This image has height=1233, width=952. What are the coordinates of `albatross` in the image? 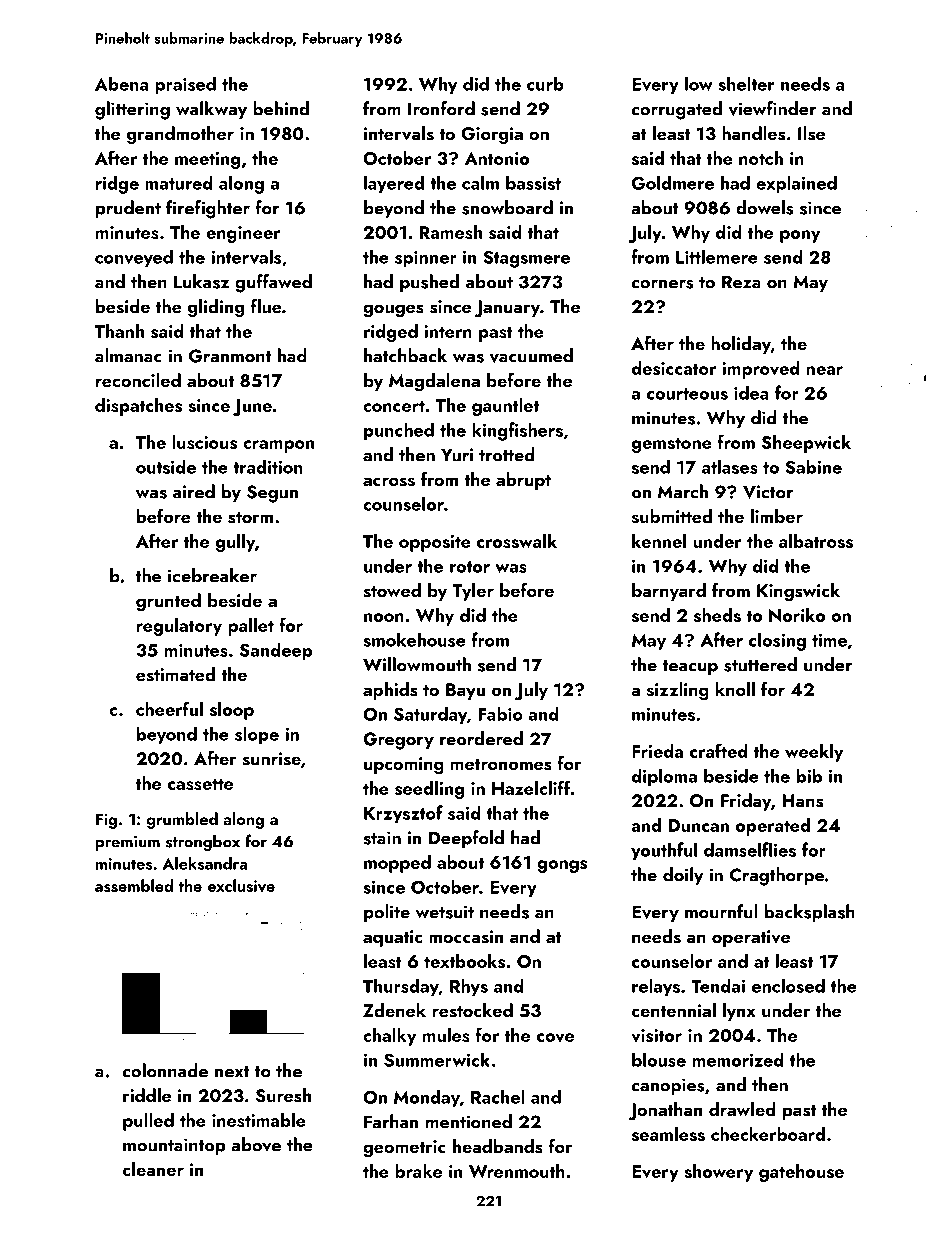 It's located at (816, 541).
